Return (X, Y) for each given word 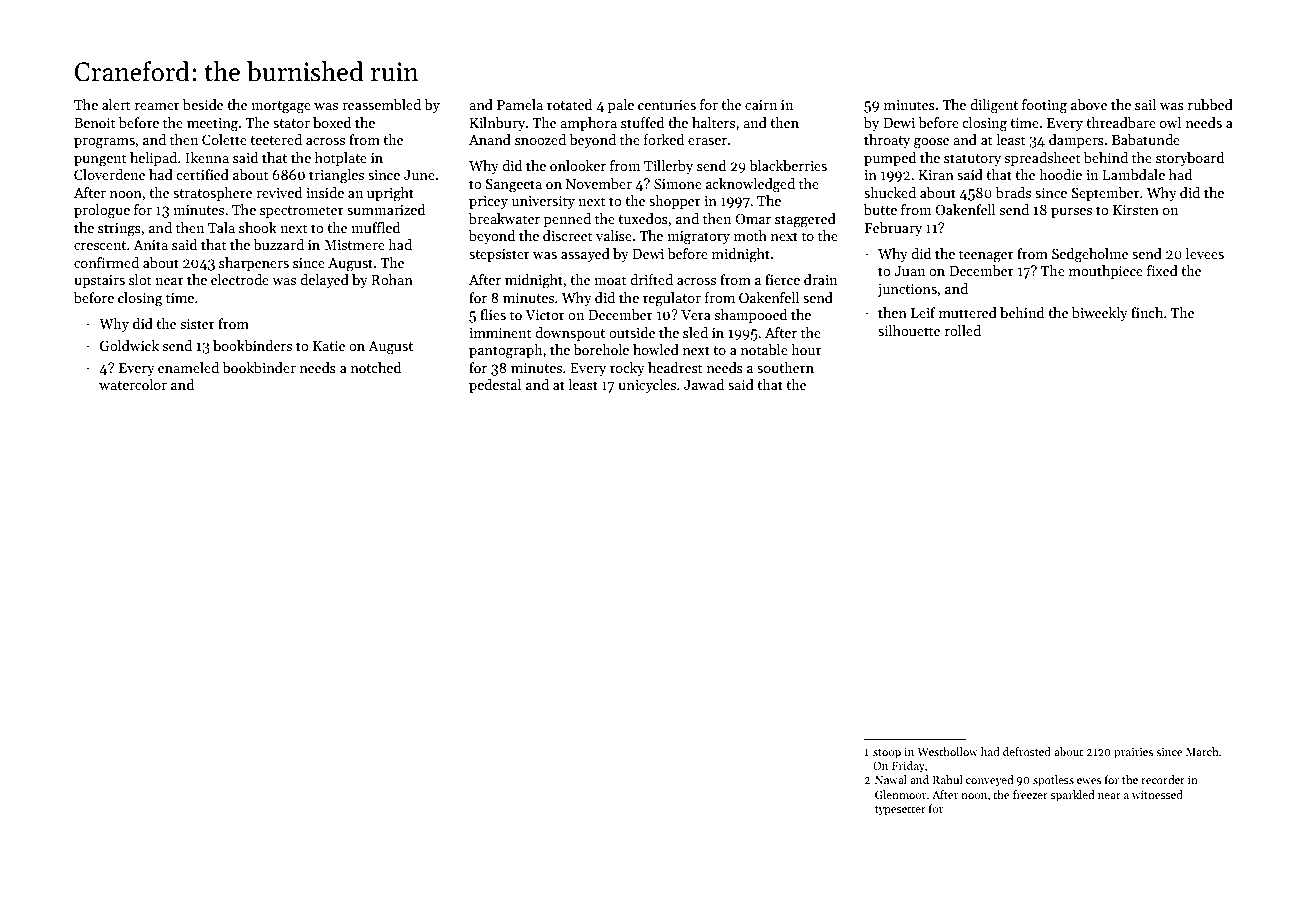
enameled (188, 367)
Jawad (704, 384)
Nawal (891, 779)
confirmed (106, 262)
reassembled (381, 104)
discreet (568, 235)
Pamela (520, 104)
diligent (994, 106)
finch (1147, 312)
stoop (887, 754)
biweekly (1100, 314)
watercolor (133, 384)
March (1202, 751)
